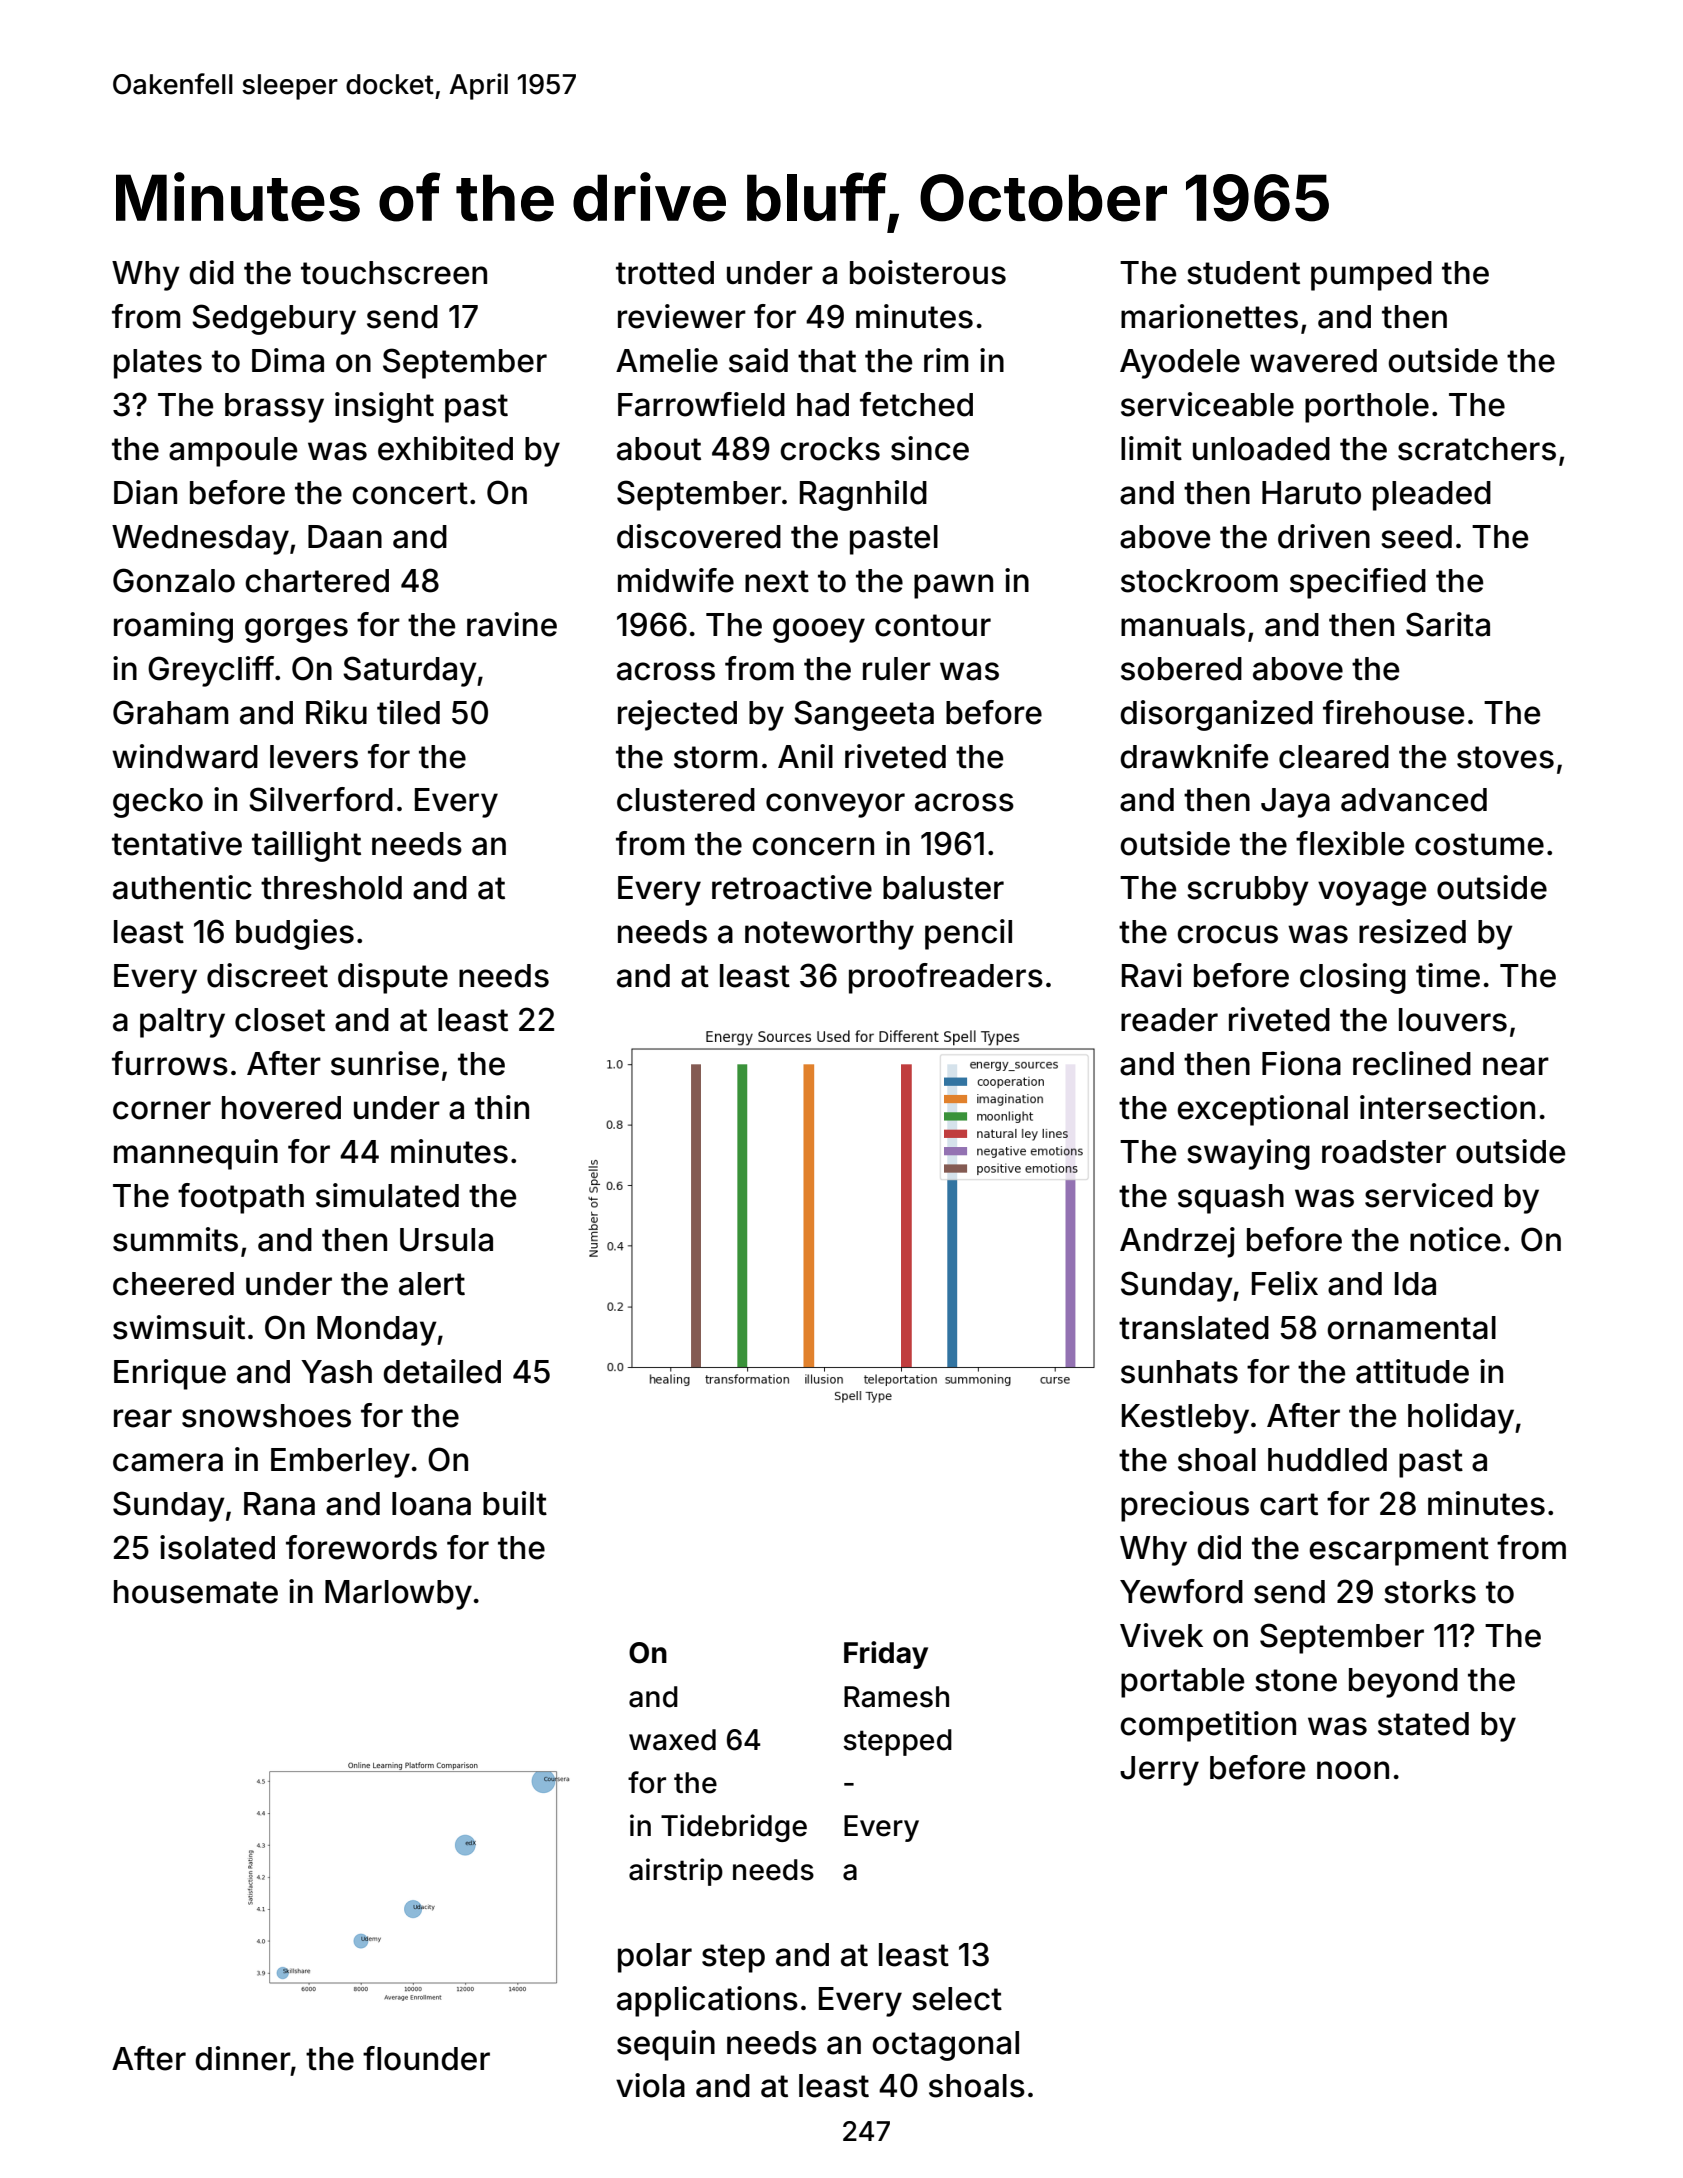 The width and height of the screenshot is (1683, 2178). I want to click on Ragnhild, so click(863, 495).
